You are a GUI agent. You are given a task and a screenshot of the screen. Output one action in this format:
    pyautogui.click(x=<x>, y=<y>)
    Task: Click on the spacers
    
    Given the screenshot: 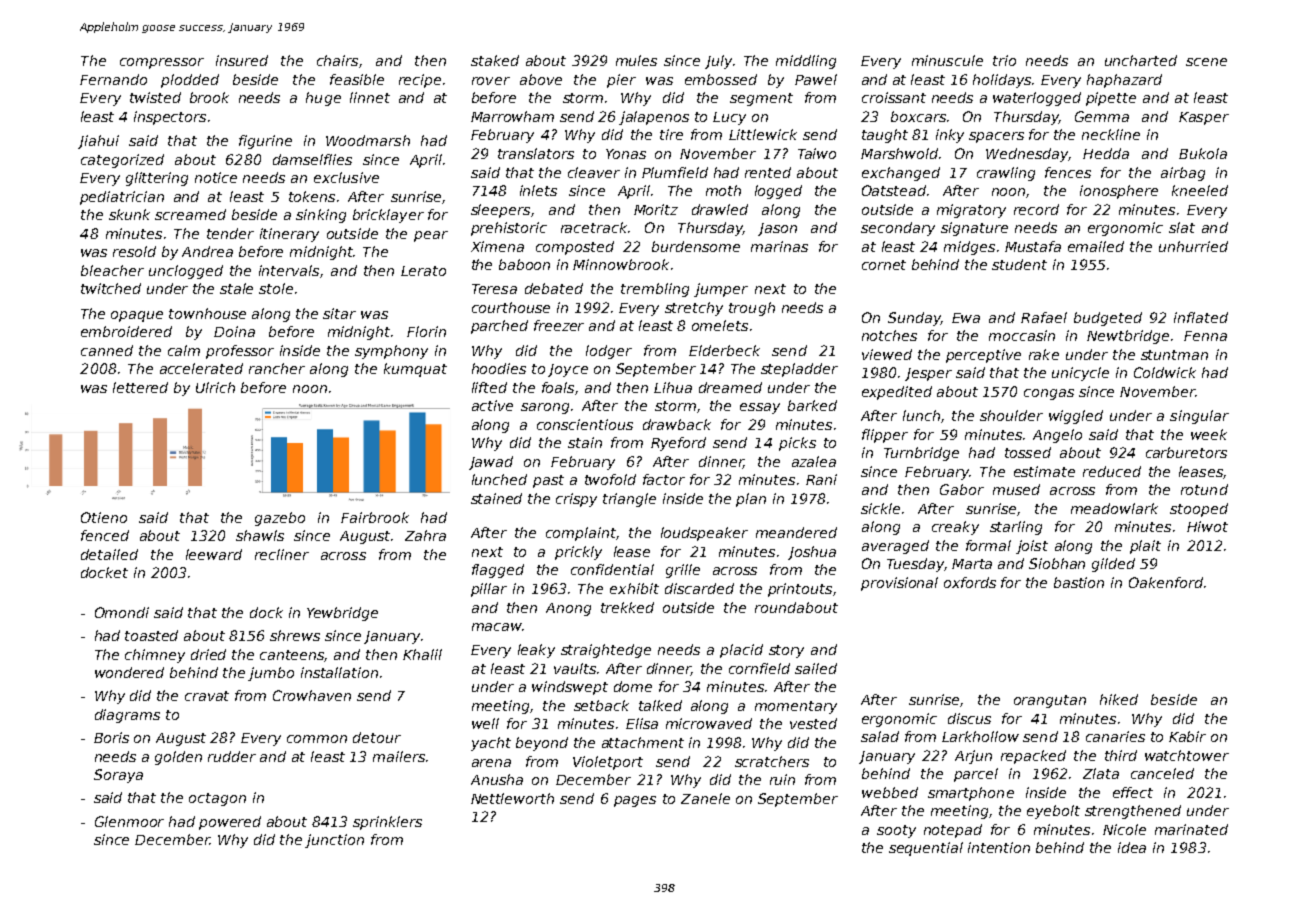 What is the action you would take?
    pyautogui.click(x=996, y=137)
